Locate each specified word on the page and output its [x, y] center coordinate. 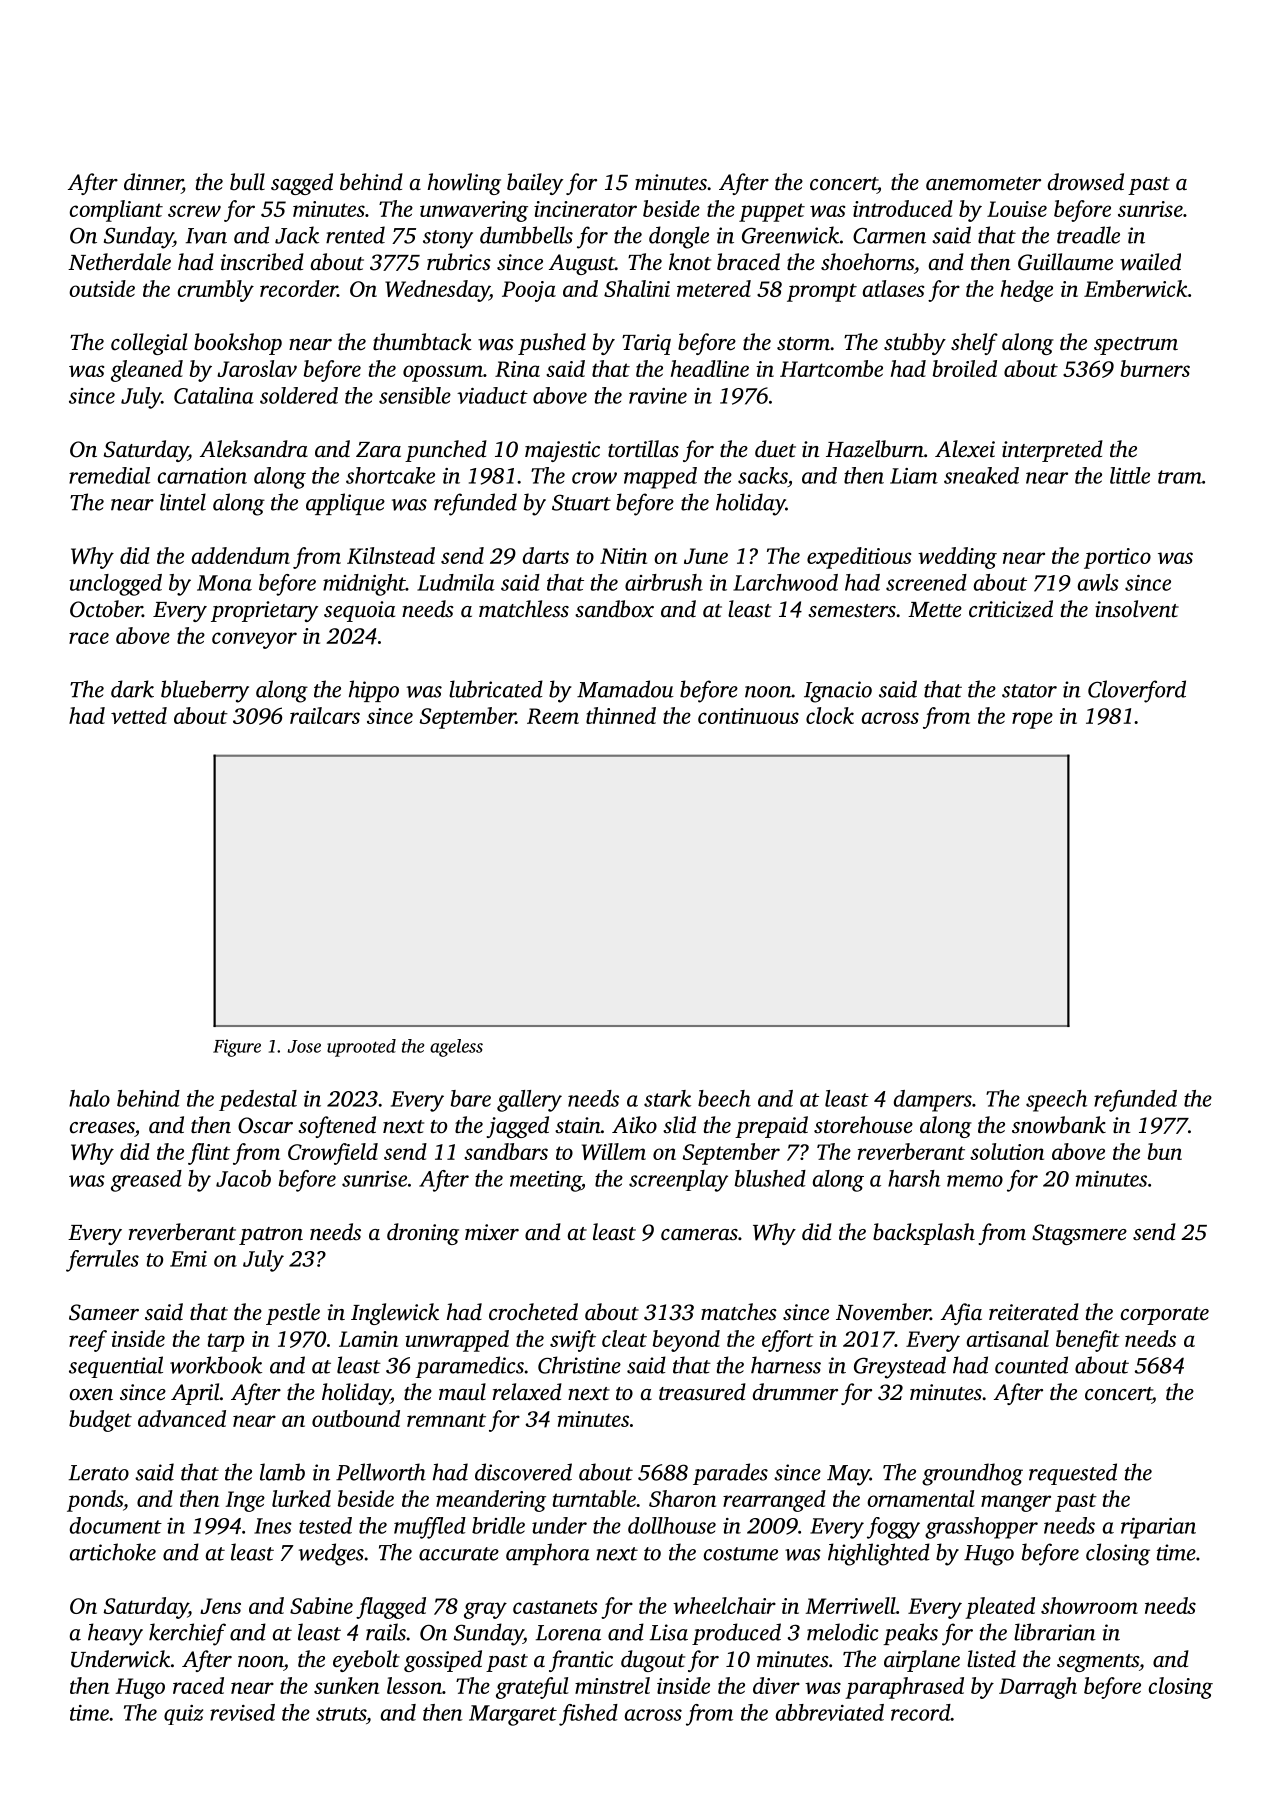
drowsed [1086, 182]
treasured [702, 1391]
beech [724, 1098]
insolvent [1137, 609]
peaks [910, 1634]
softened [337, 1127]
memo [975, 1181]
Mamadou [625, 689]
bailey [535, 184]
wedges [331, 1554]
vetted [139, 715]
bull [247, 182]
